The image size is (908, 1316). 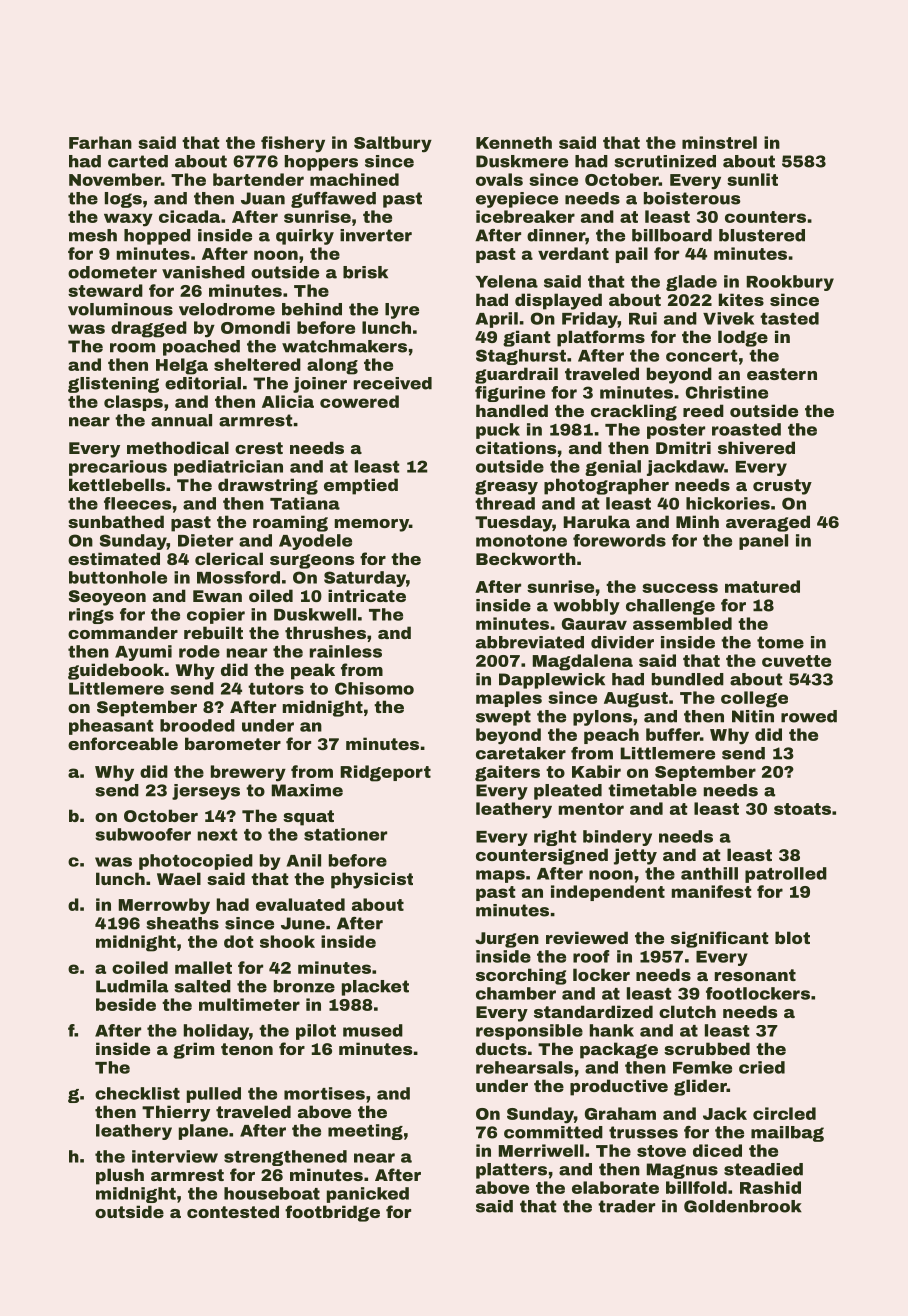 What do you see at coordinates (682, 623) in the page?
I see `assembled` at bounding box center [682, 623].
